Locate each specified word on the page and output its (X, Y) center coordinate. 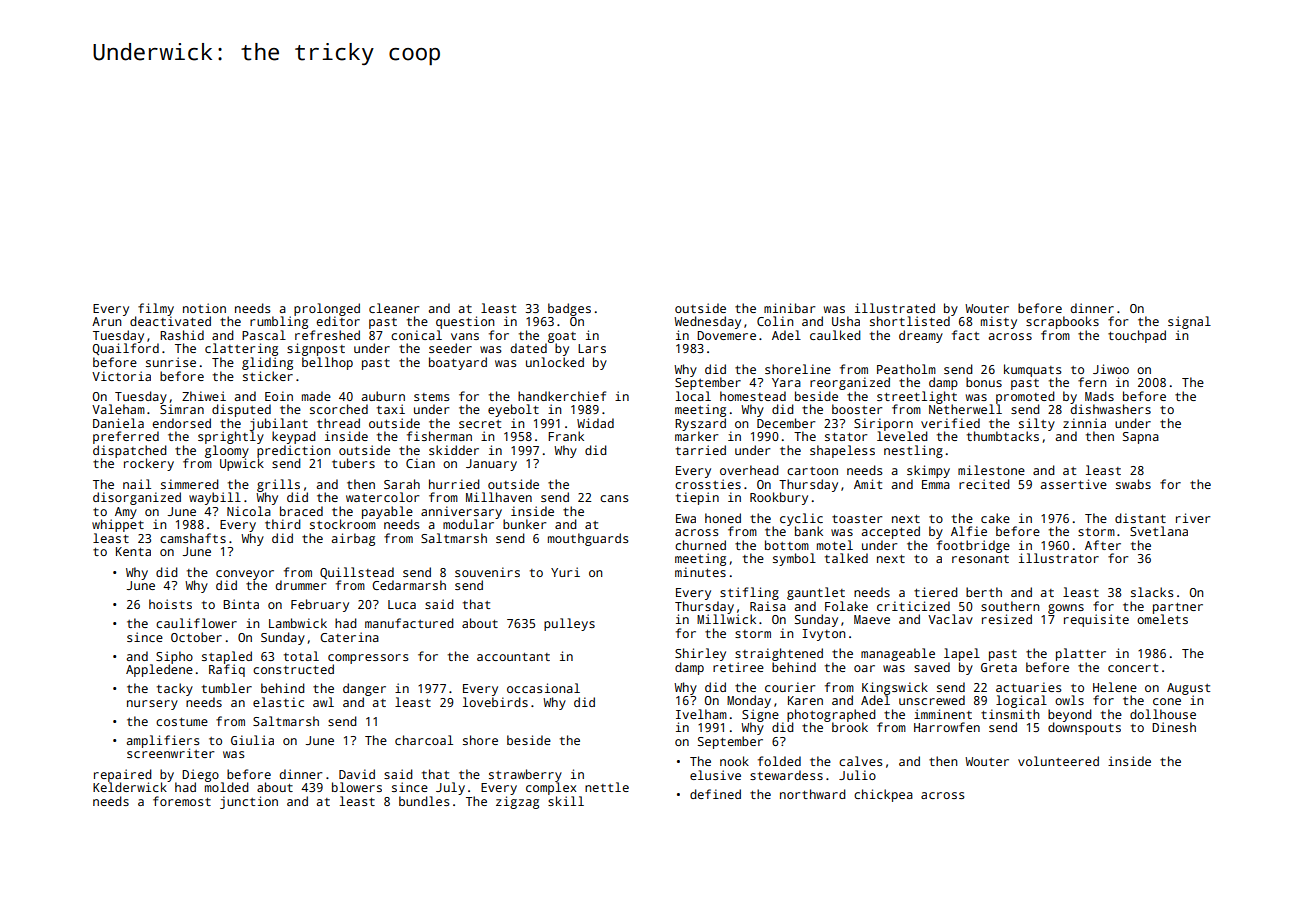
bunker (524, 524)
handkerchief (562, 396)
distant (1140, 518)
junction (249, 802)
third (283, 524)
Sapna (1141, 438)
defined (715, 794)
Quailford (126, 349)
